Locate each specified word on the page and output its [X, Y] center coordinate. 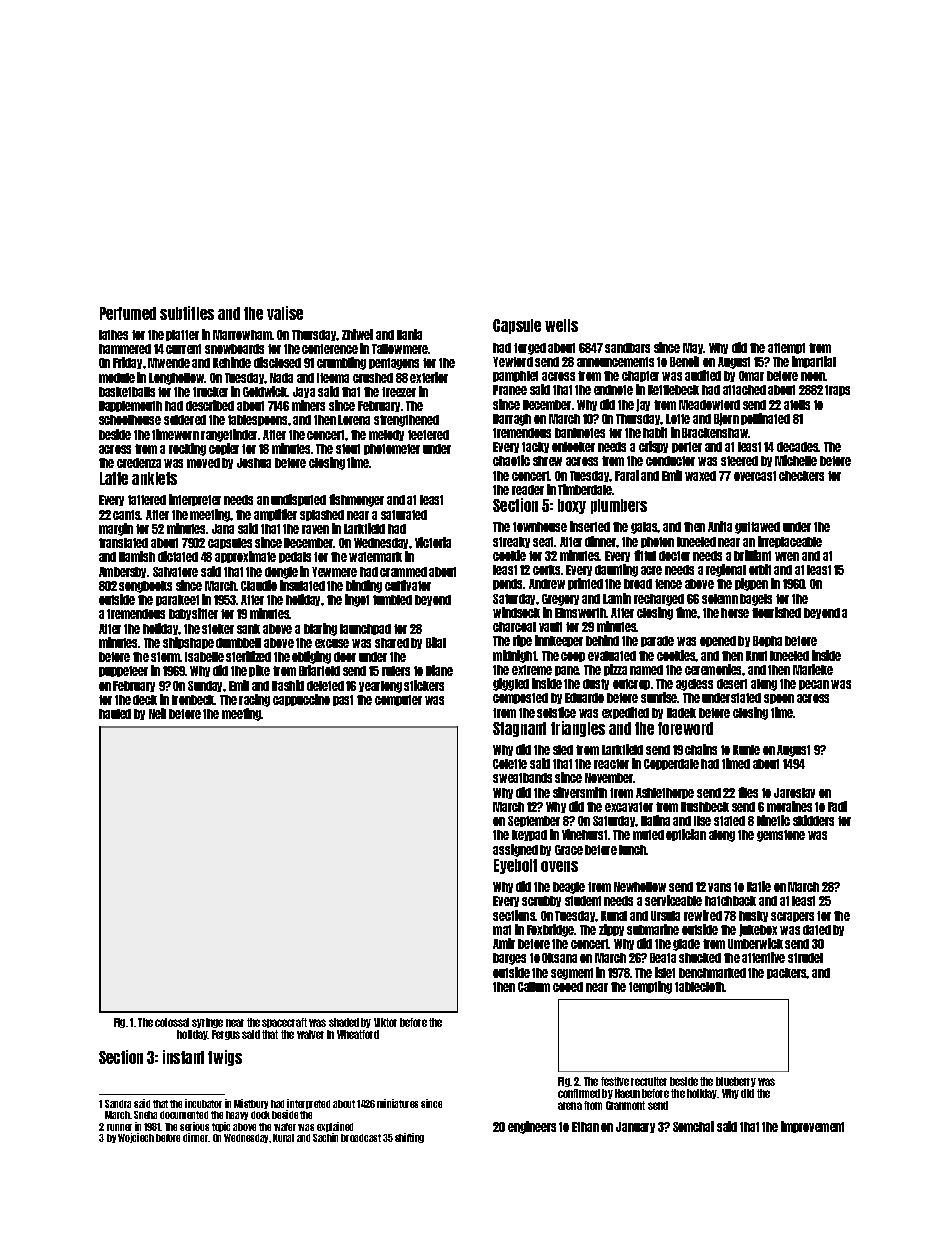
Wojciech [136, 1138]
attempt [786, 348]
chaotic [511, 460]
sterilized [248, 656]
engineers [532, 1127]
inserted [590, 526]
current [183, 349]
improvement [812, 1127]
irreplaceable [790, 542]
